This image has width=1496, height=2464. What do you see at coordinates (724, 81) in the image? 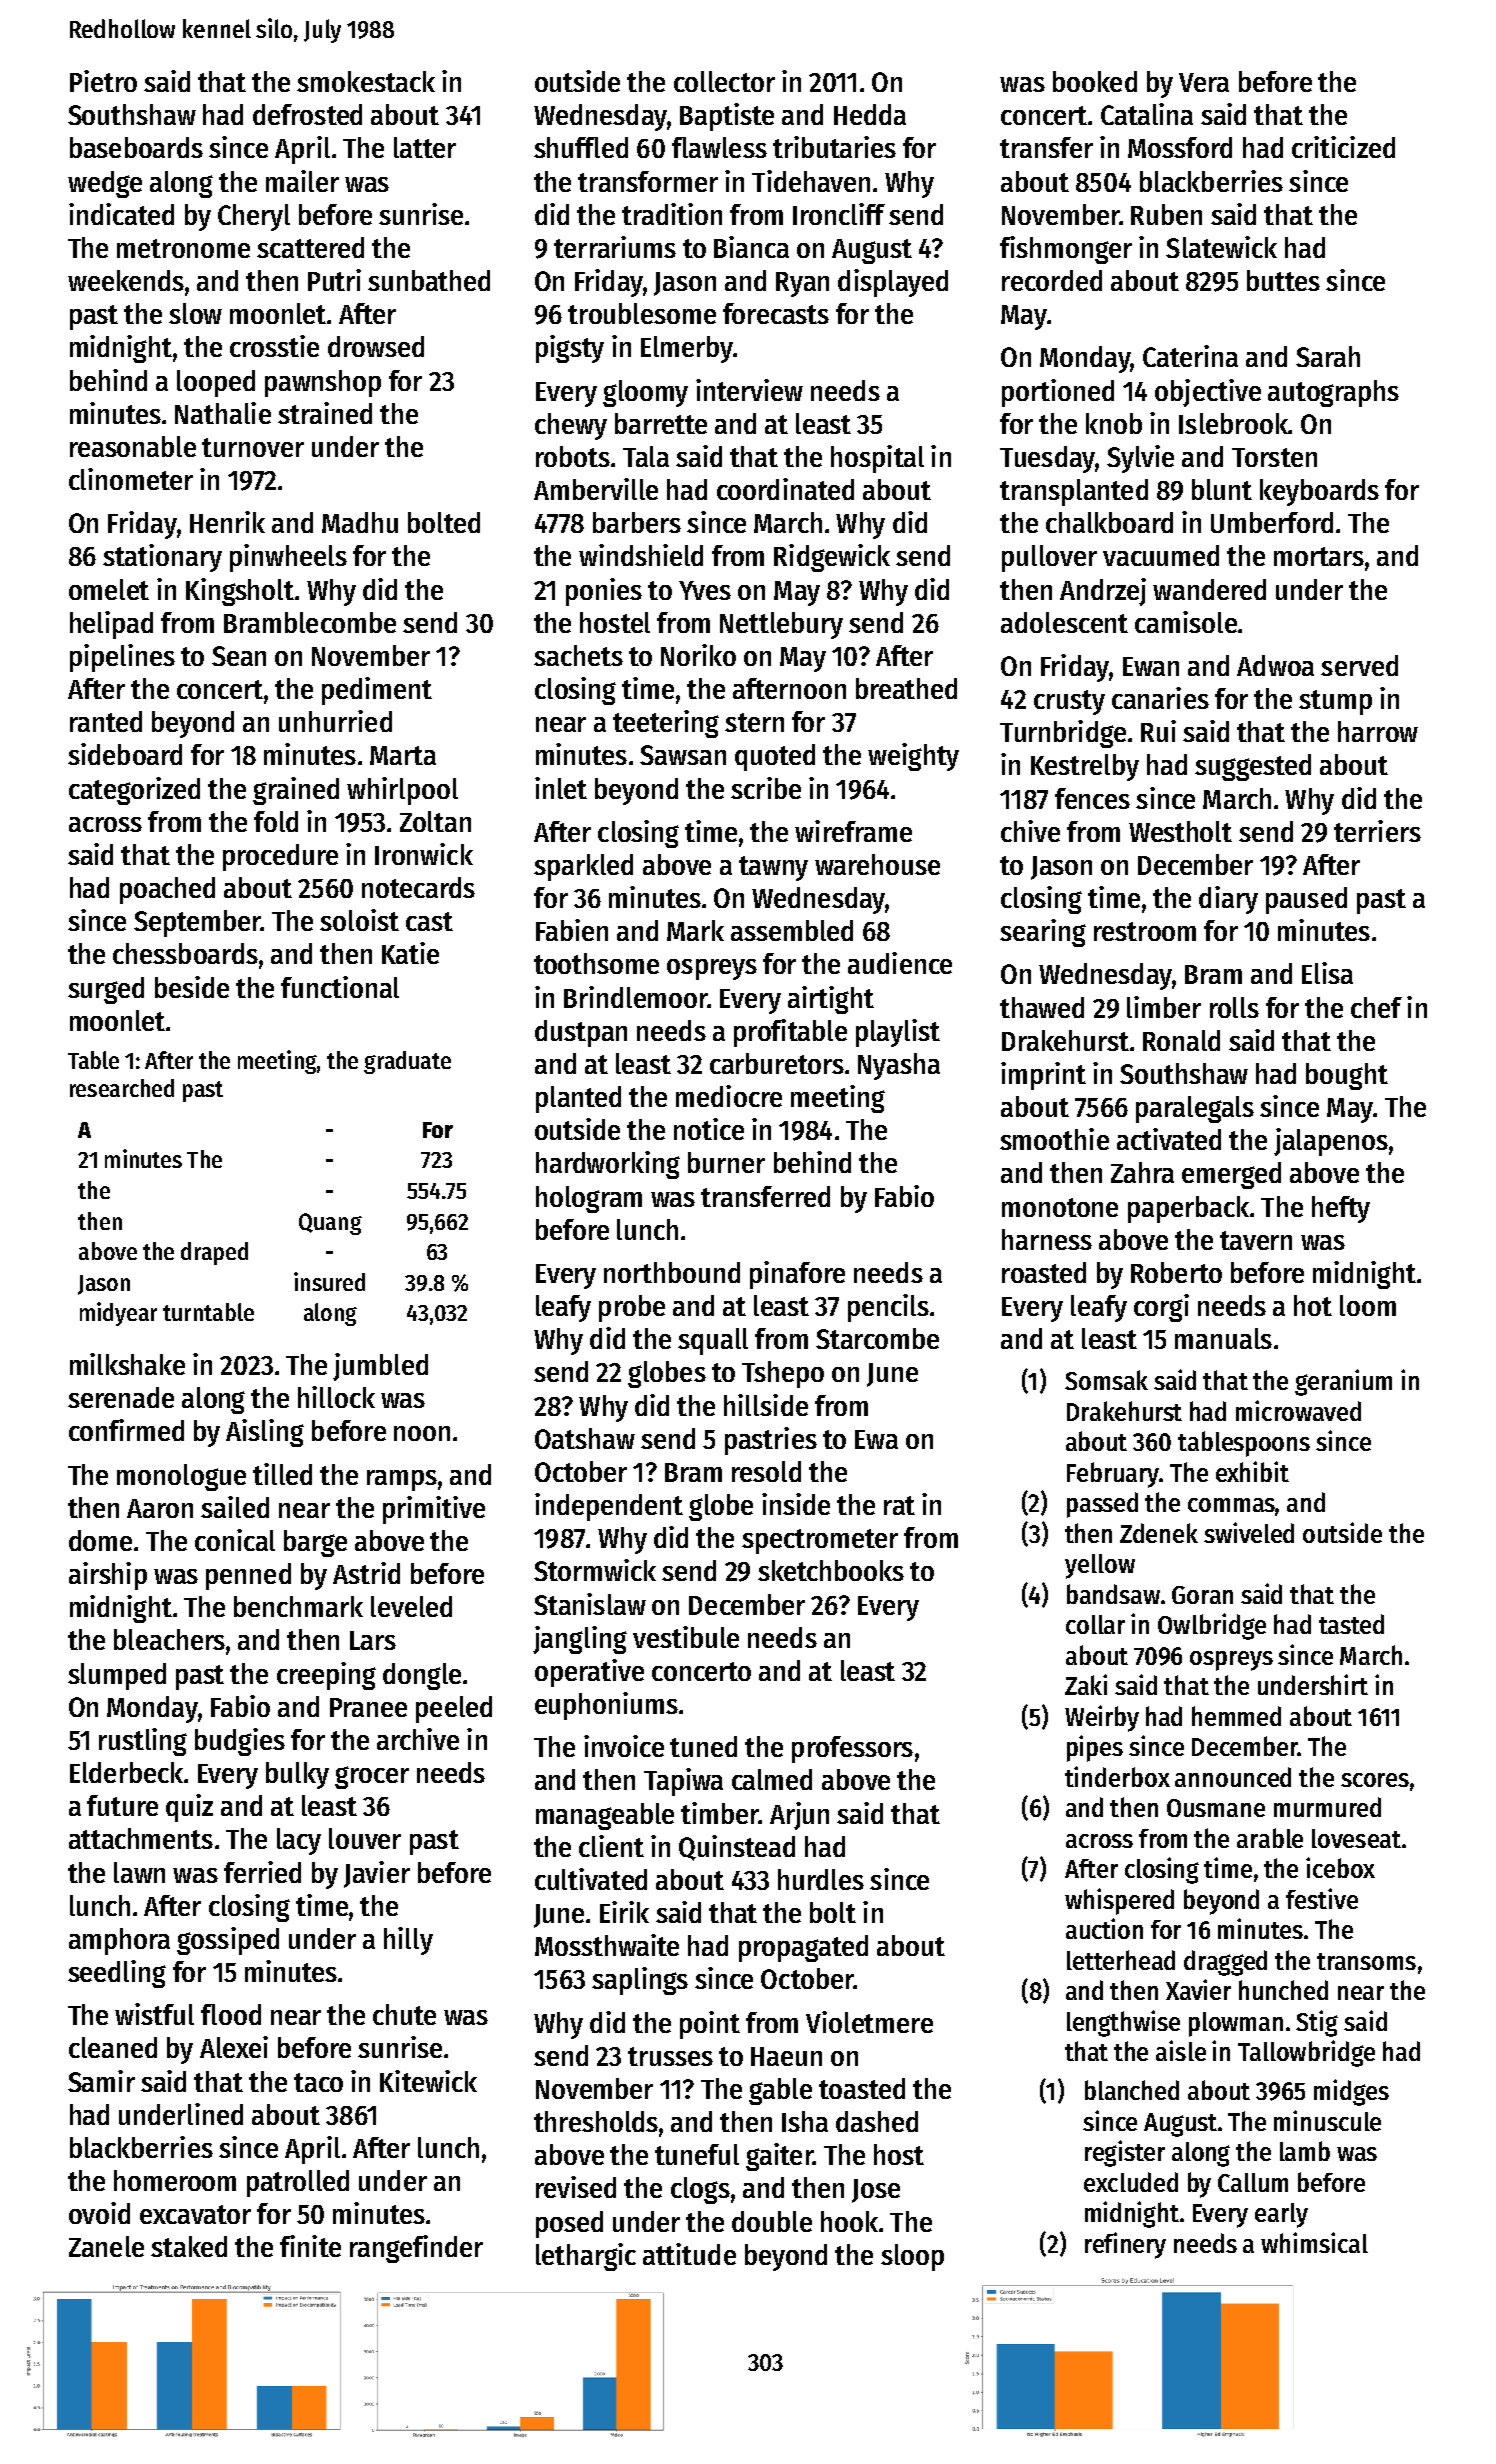
I see `collector` at bounding box center [724, 81].
